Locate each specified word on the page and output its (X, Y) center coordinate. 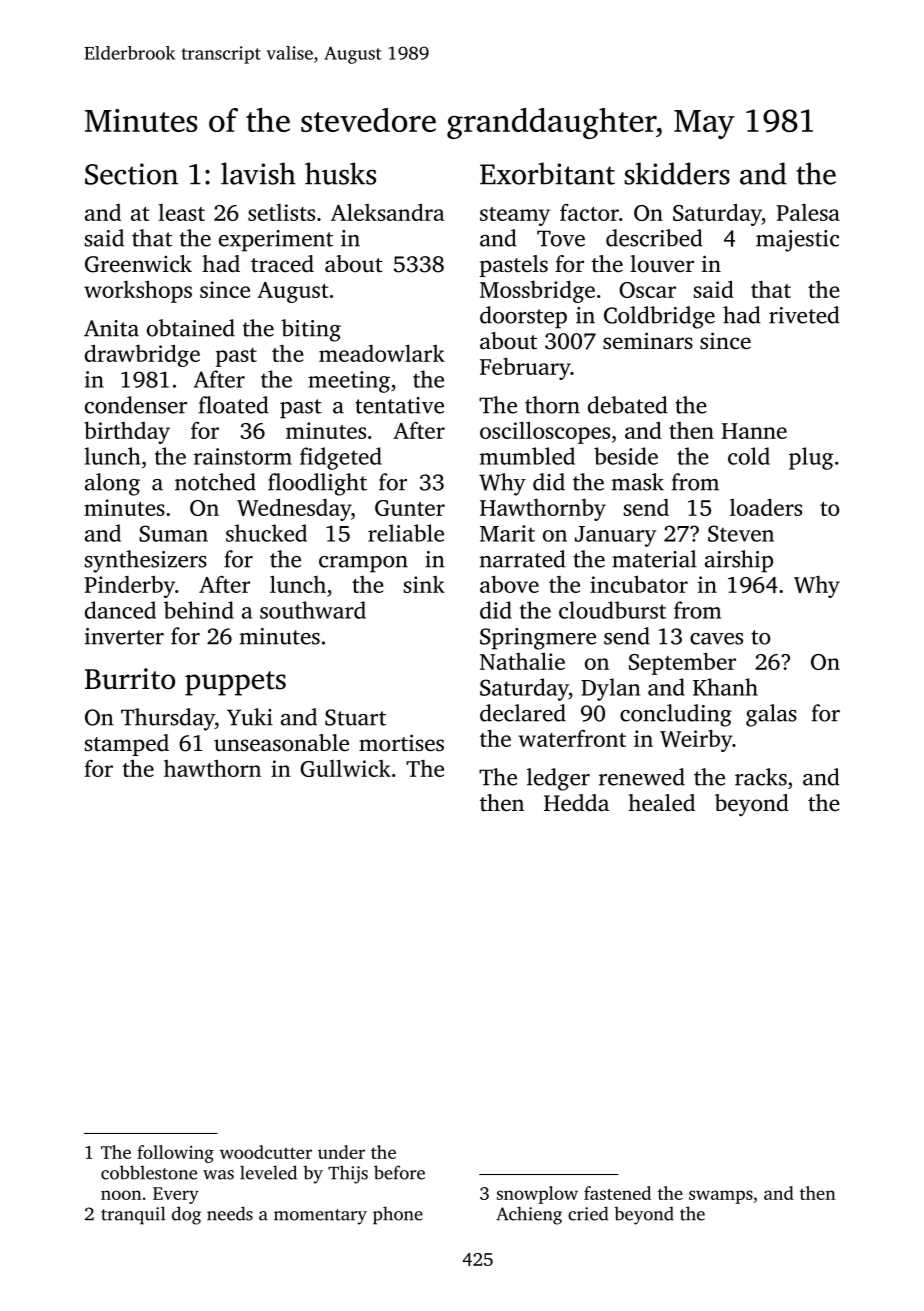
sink (424, 584)
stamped (127, 745)
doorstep (523, 317)
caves (716, 639)
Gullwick (345, 768)
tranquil (133, 1215)
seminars (648, 341)
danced (120, 610)
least (181, 212)
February (525, 368)
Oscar (647, 290)
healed (661, 803)
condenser (136, 405)
